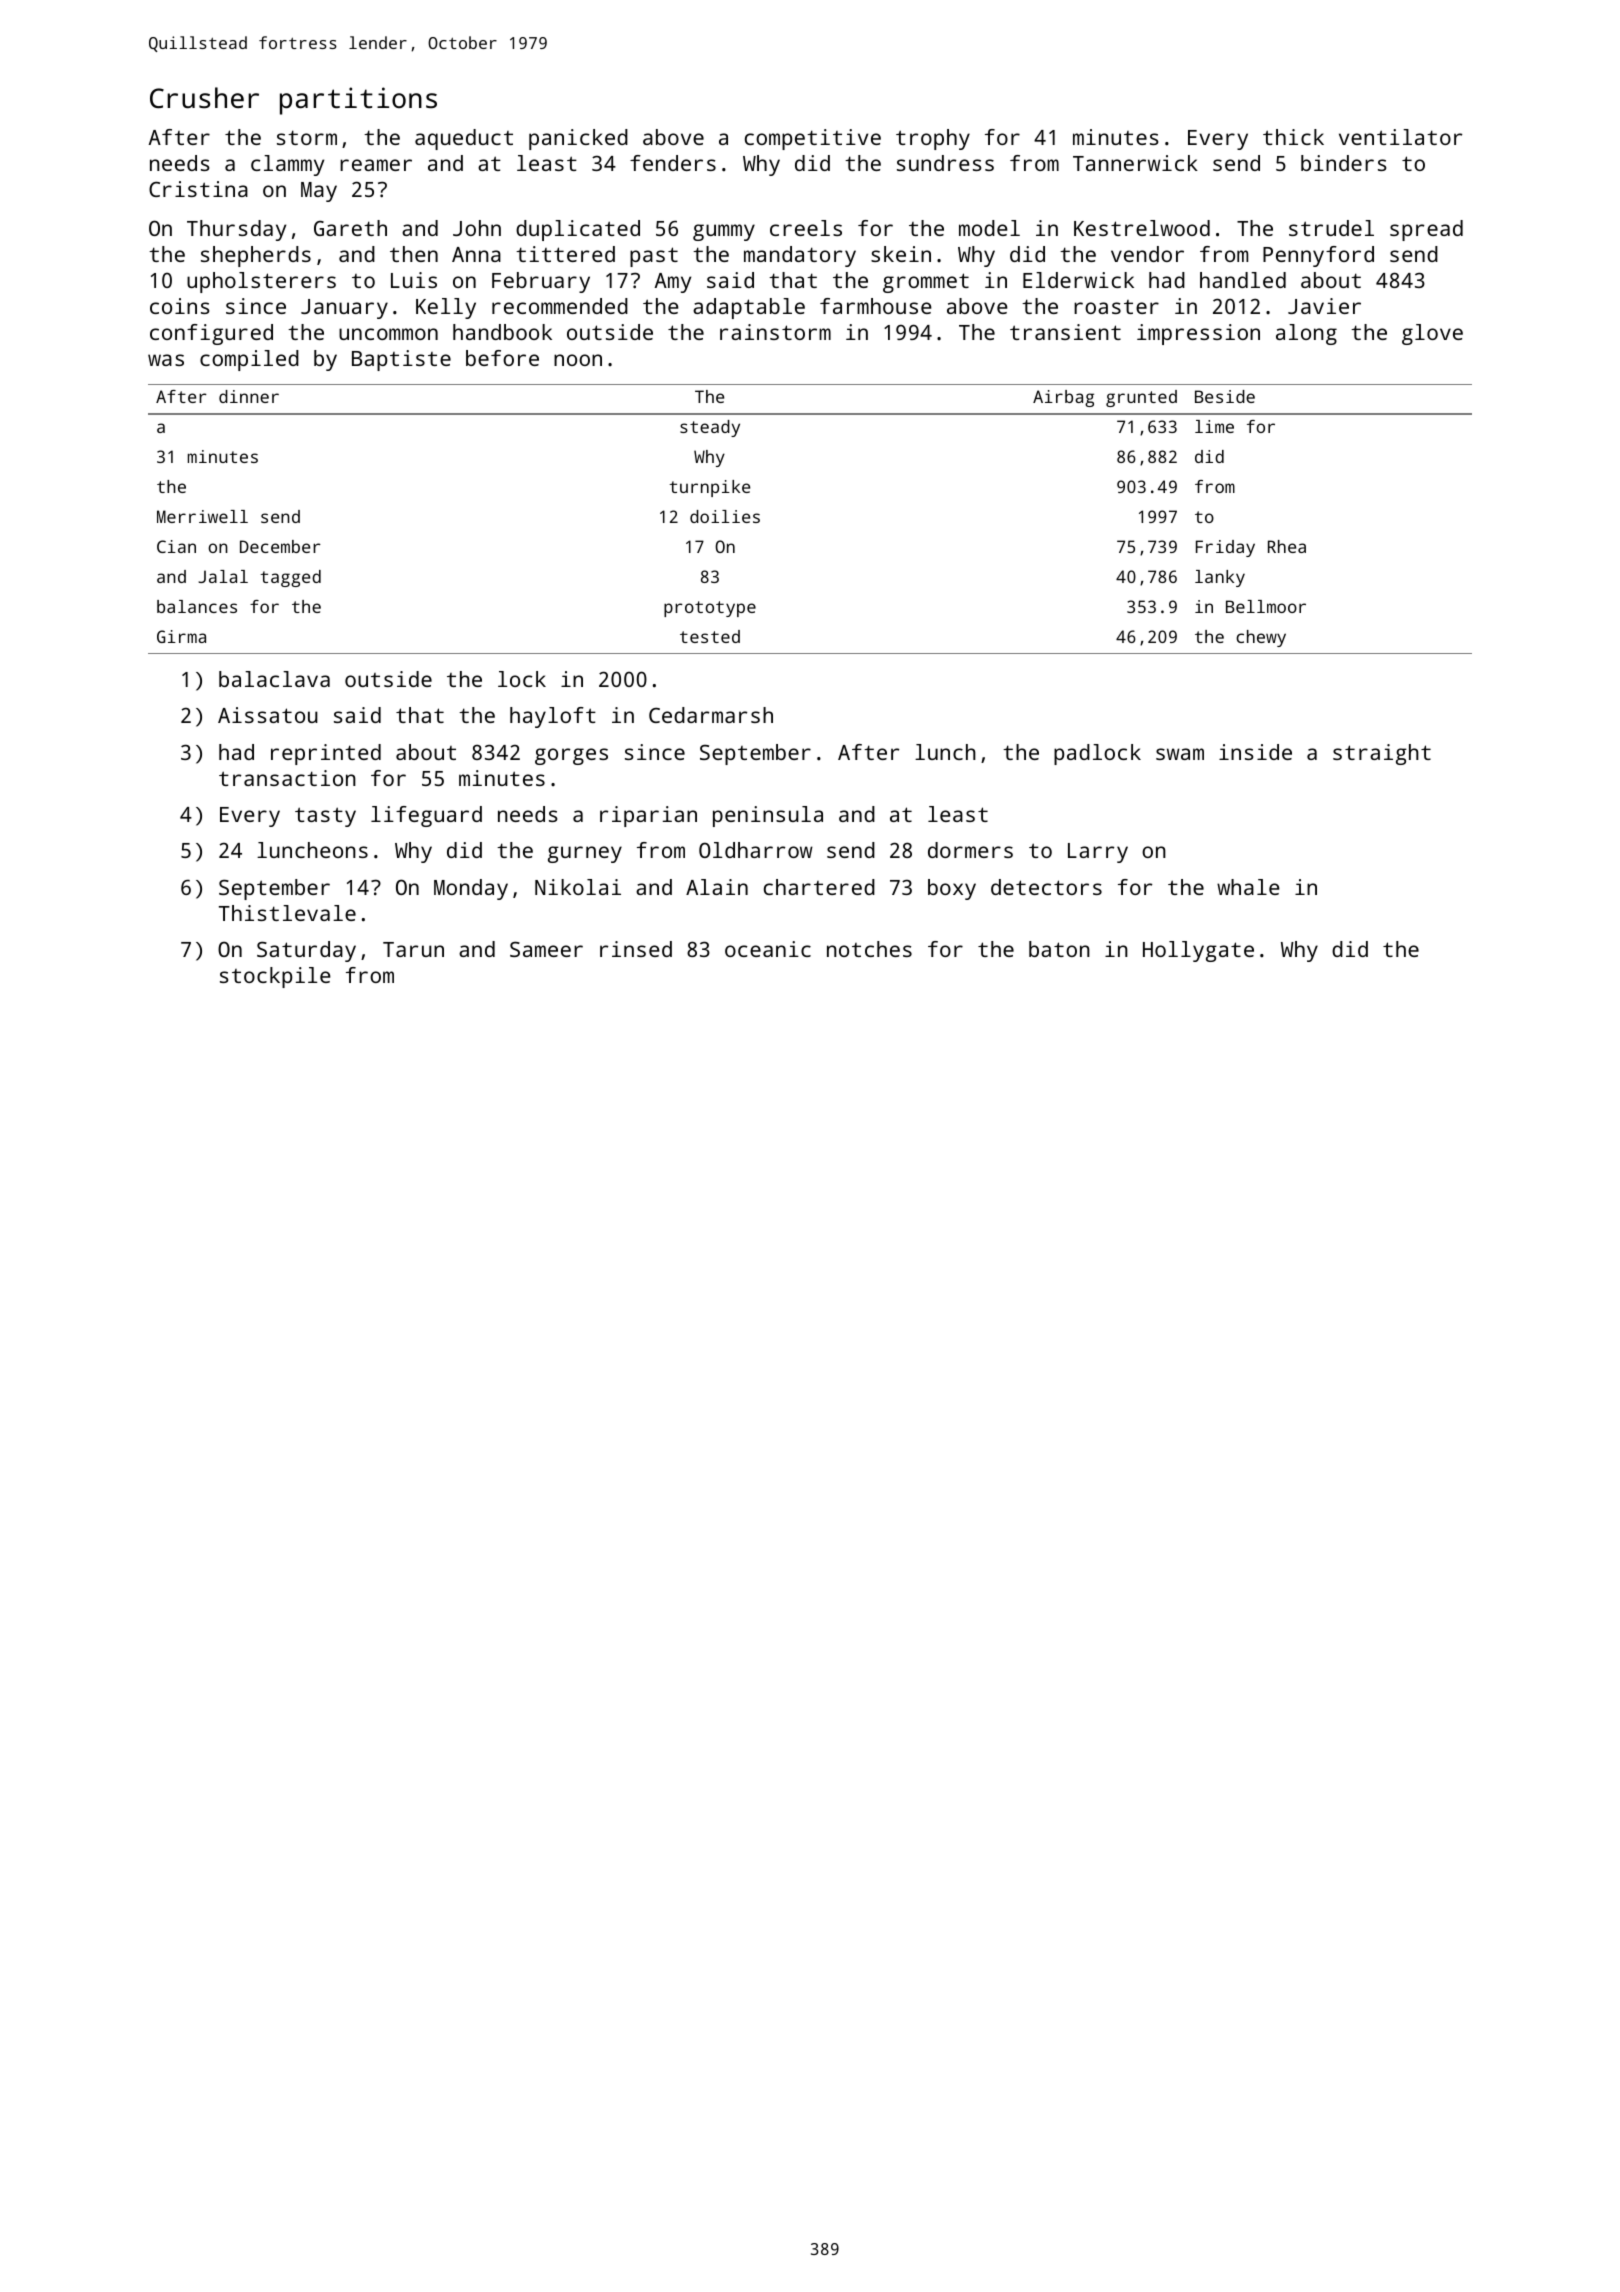 This page has height=2292, width=1620. Describe the element at coordinates (202, 516) in the page. I see `Merriwell` at that location.
